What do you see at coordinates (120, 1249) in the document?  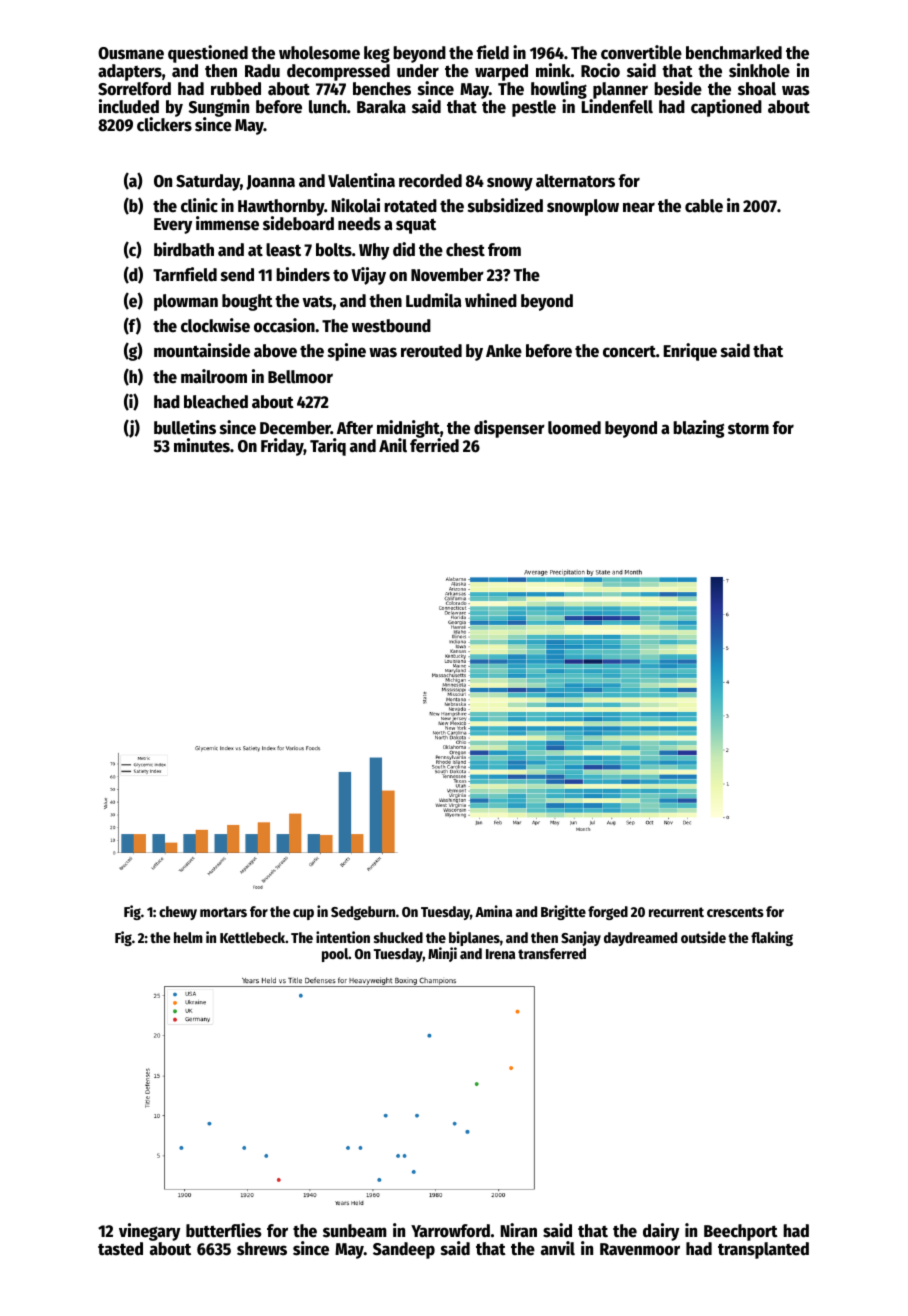 I see `tasted` at bounding box center [120, 1249].
